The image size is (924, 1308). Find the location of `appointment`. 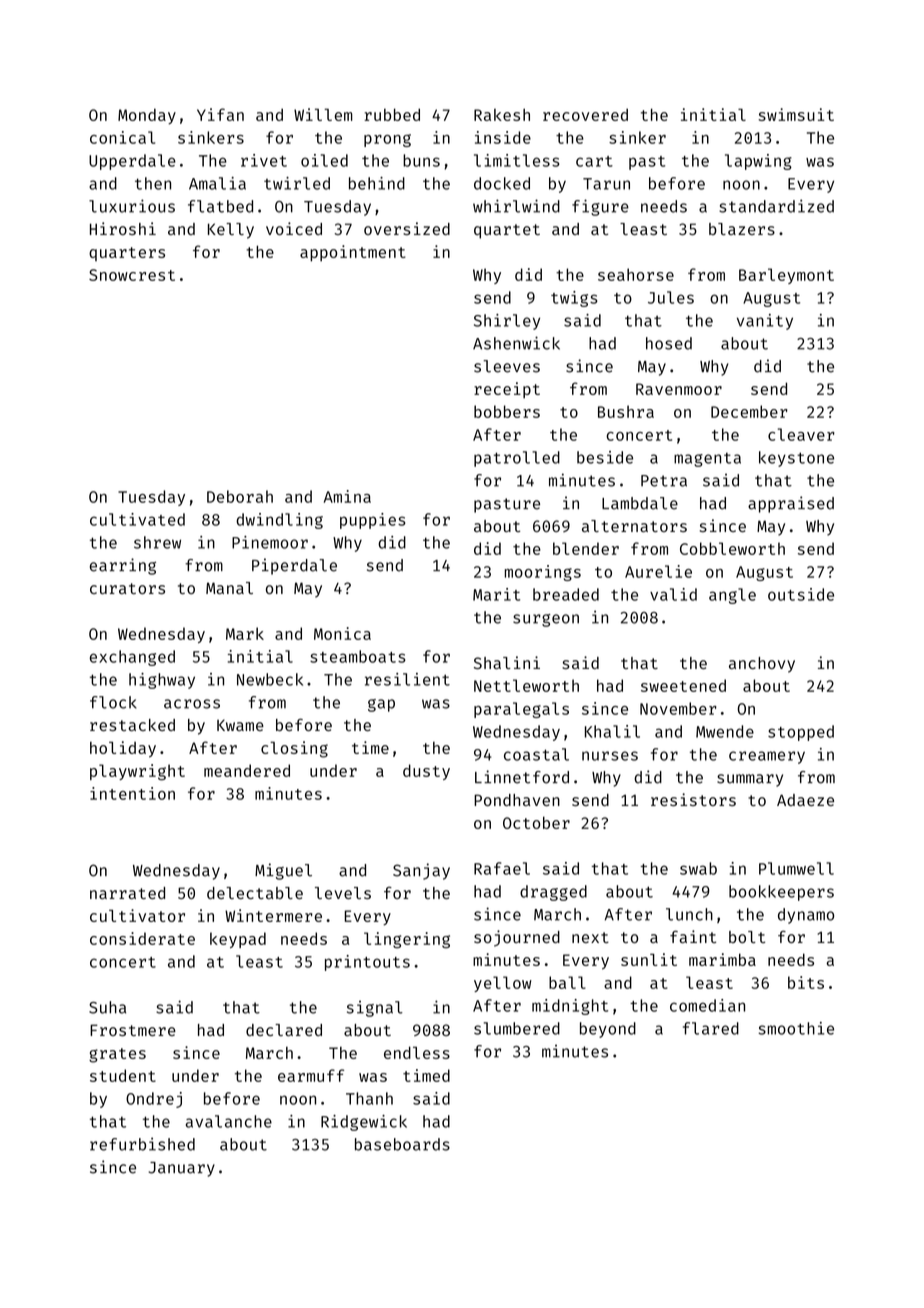

appointment is located at coordinates (353, 253).
